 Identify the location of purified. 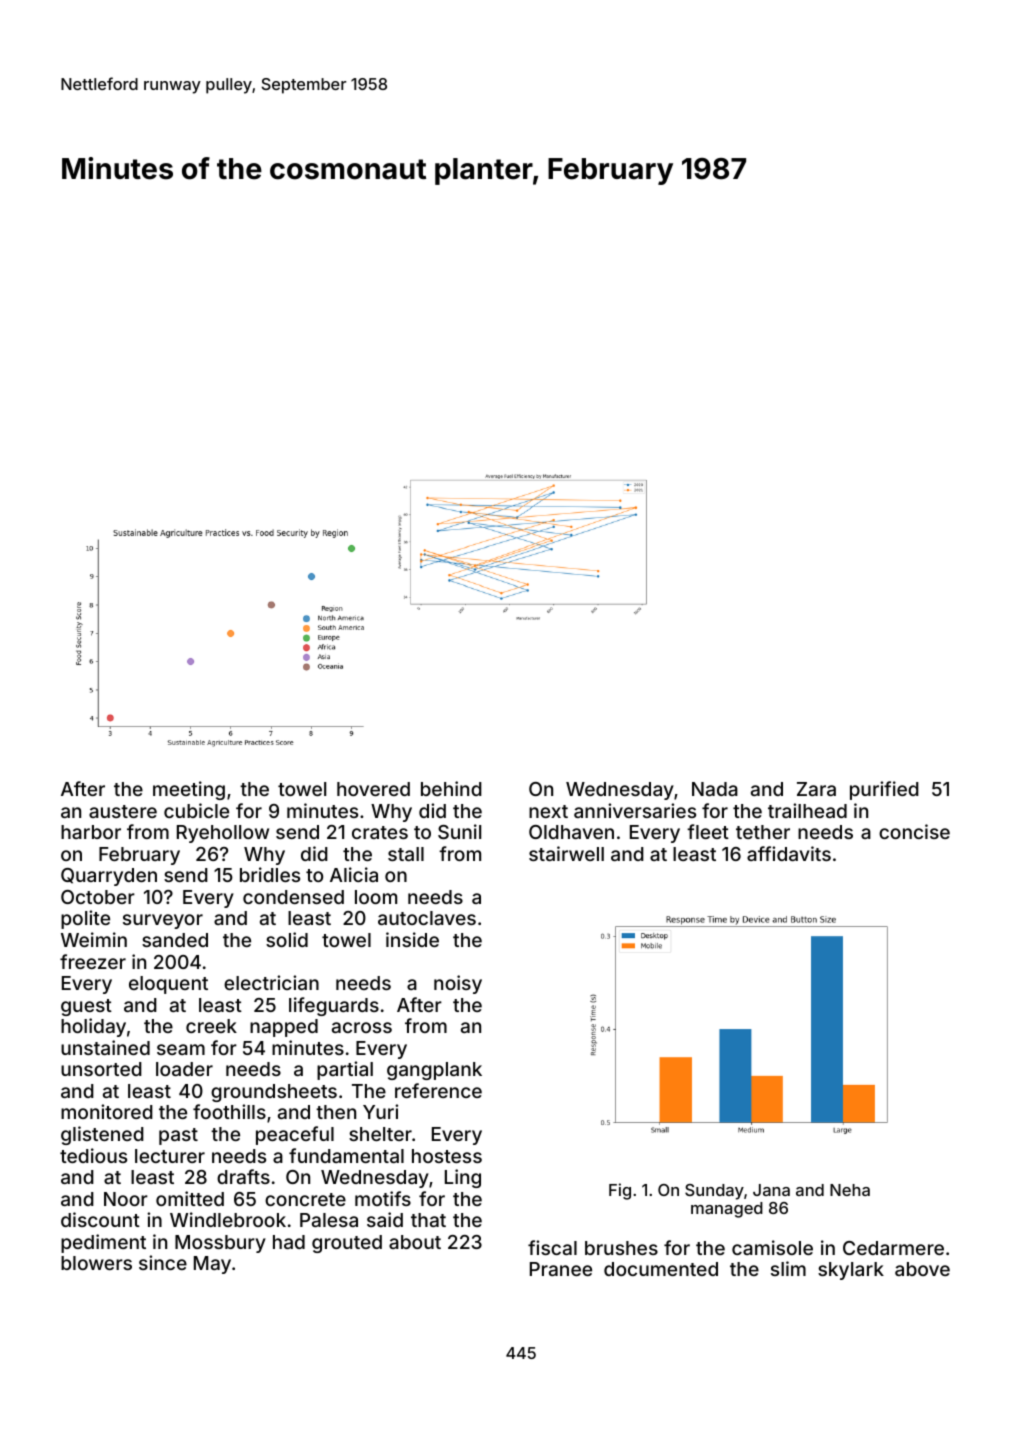
(884, 790).
